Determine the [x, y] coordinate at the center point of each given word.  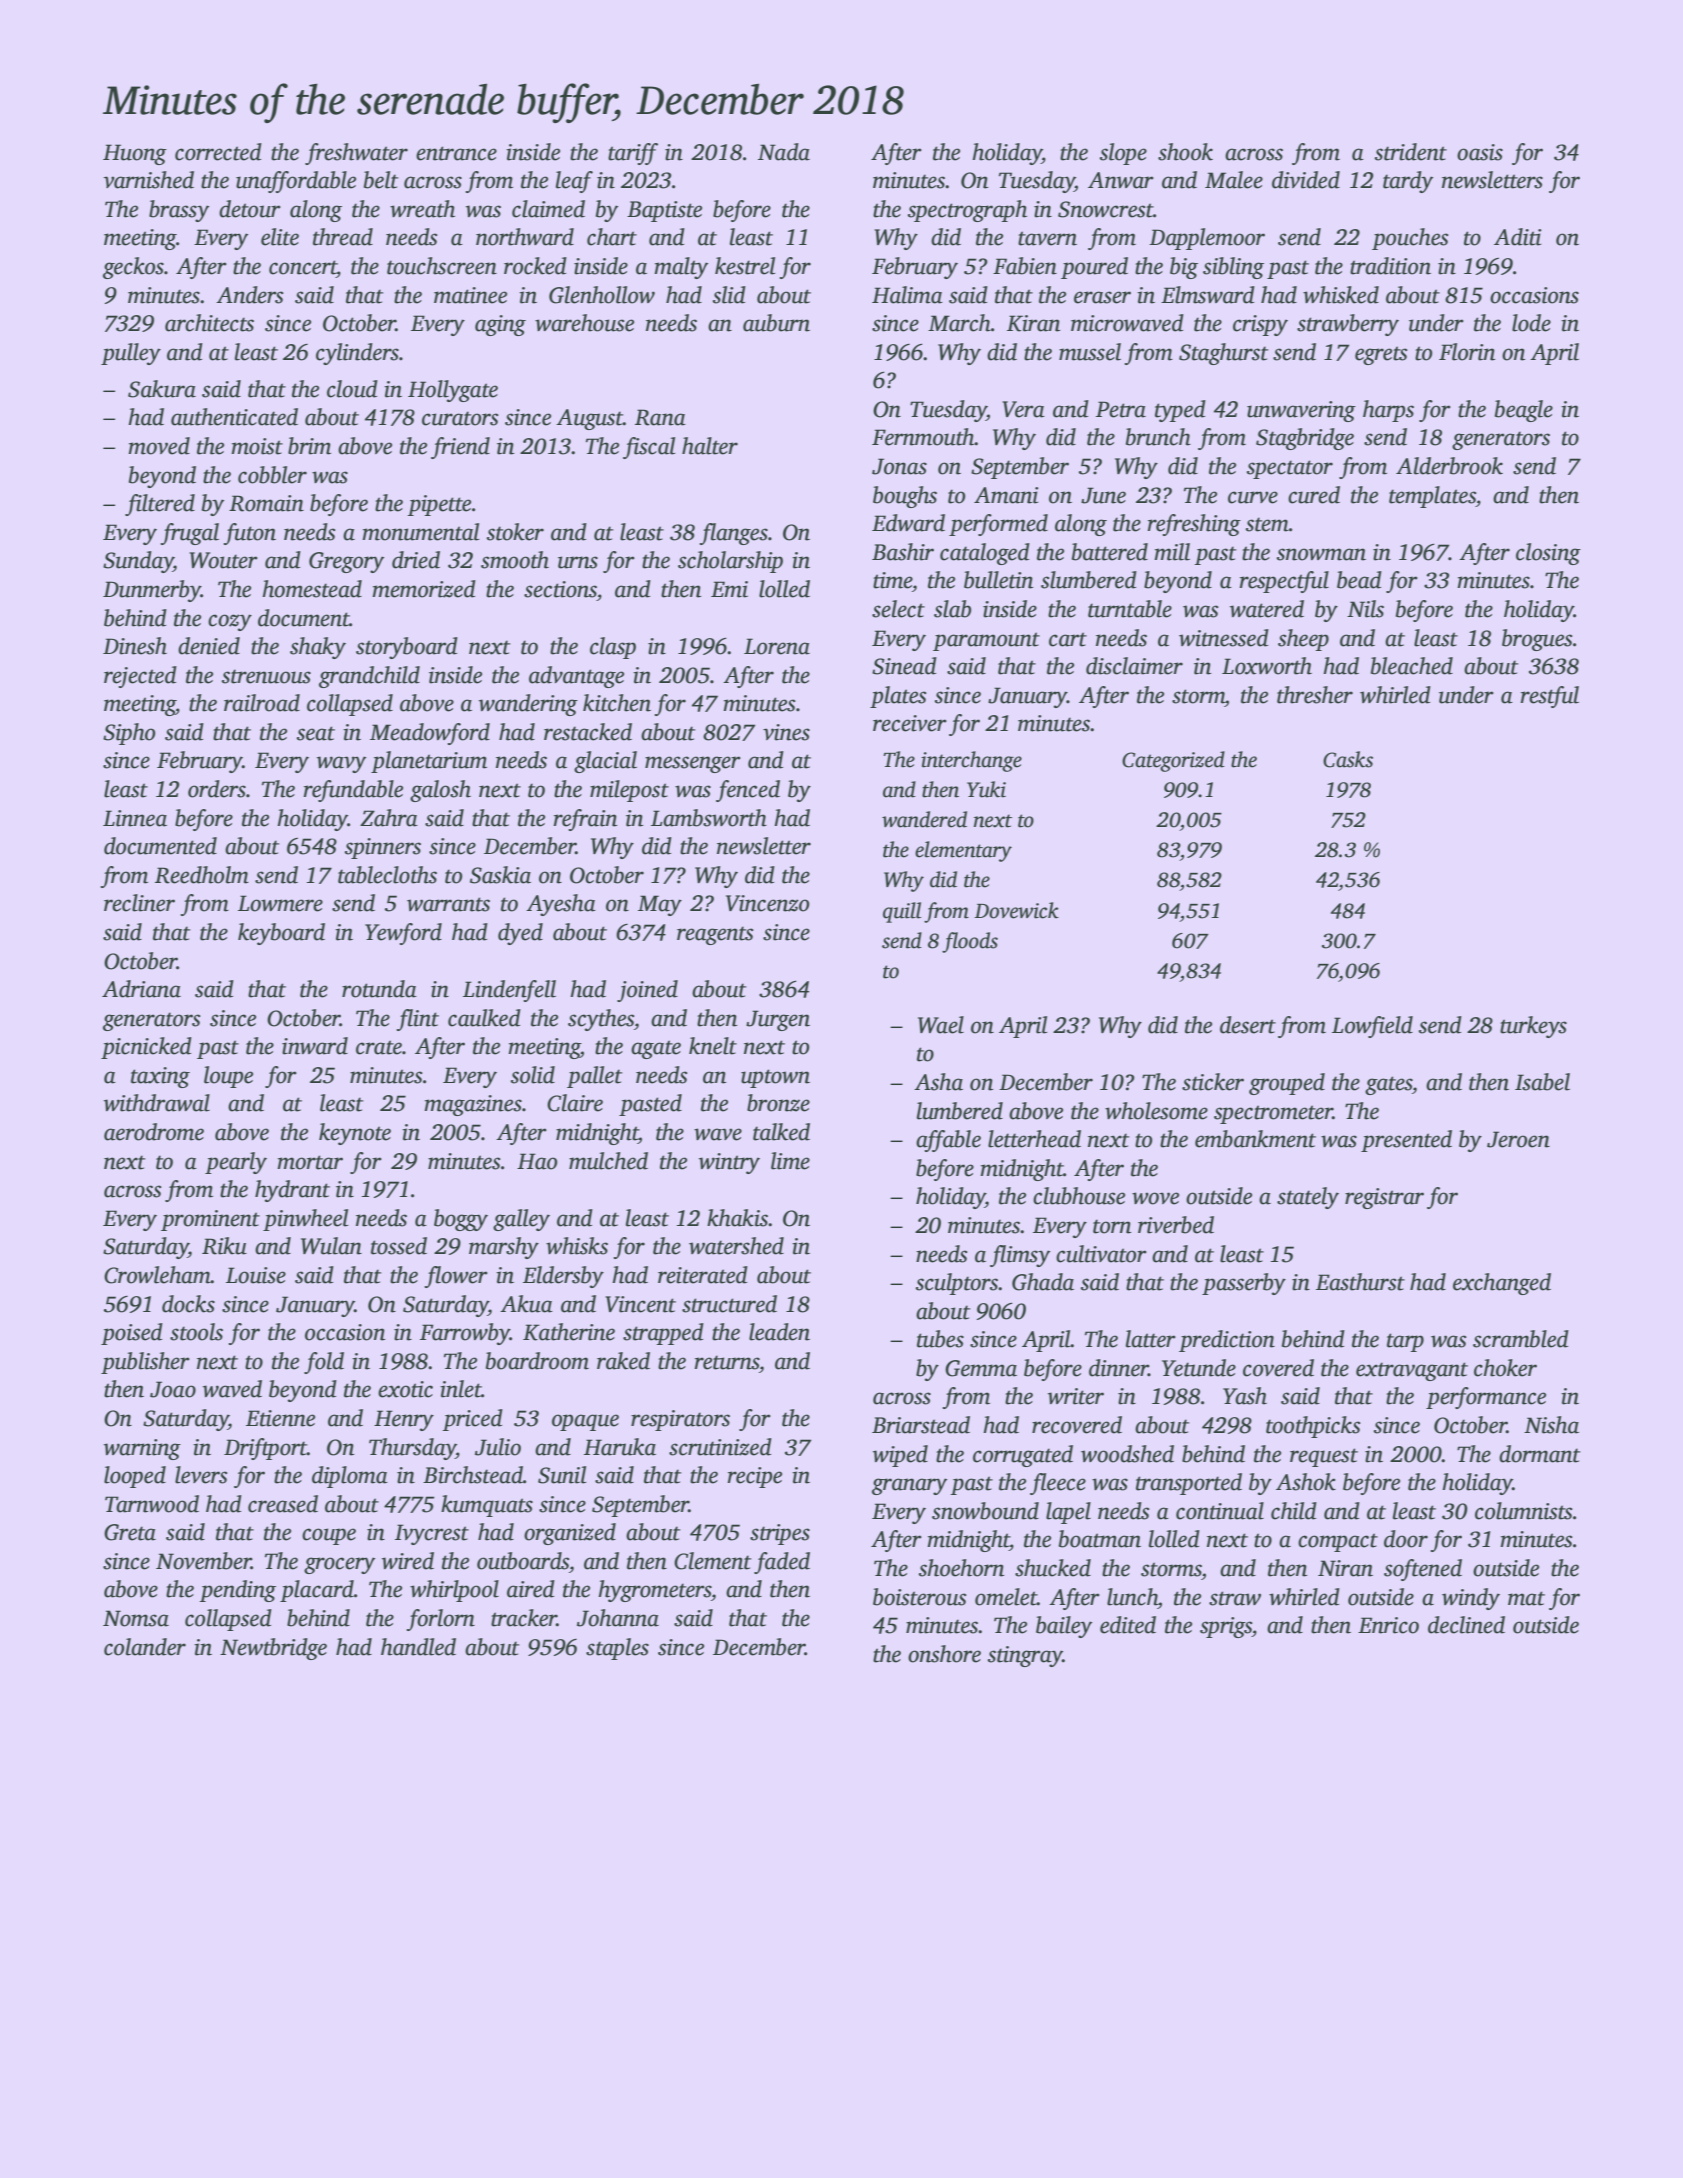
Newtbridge [273, 1649]
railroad [262, 703]
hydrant [292, 1191]
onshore [944, 1654]
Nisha [1551, 1425]
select [898, 609]
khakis [738, 1218]
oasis [1480, 152]
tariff [633, 154]
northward [525, 237]
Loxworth [1267, 666]
